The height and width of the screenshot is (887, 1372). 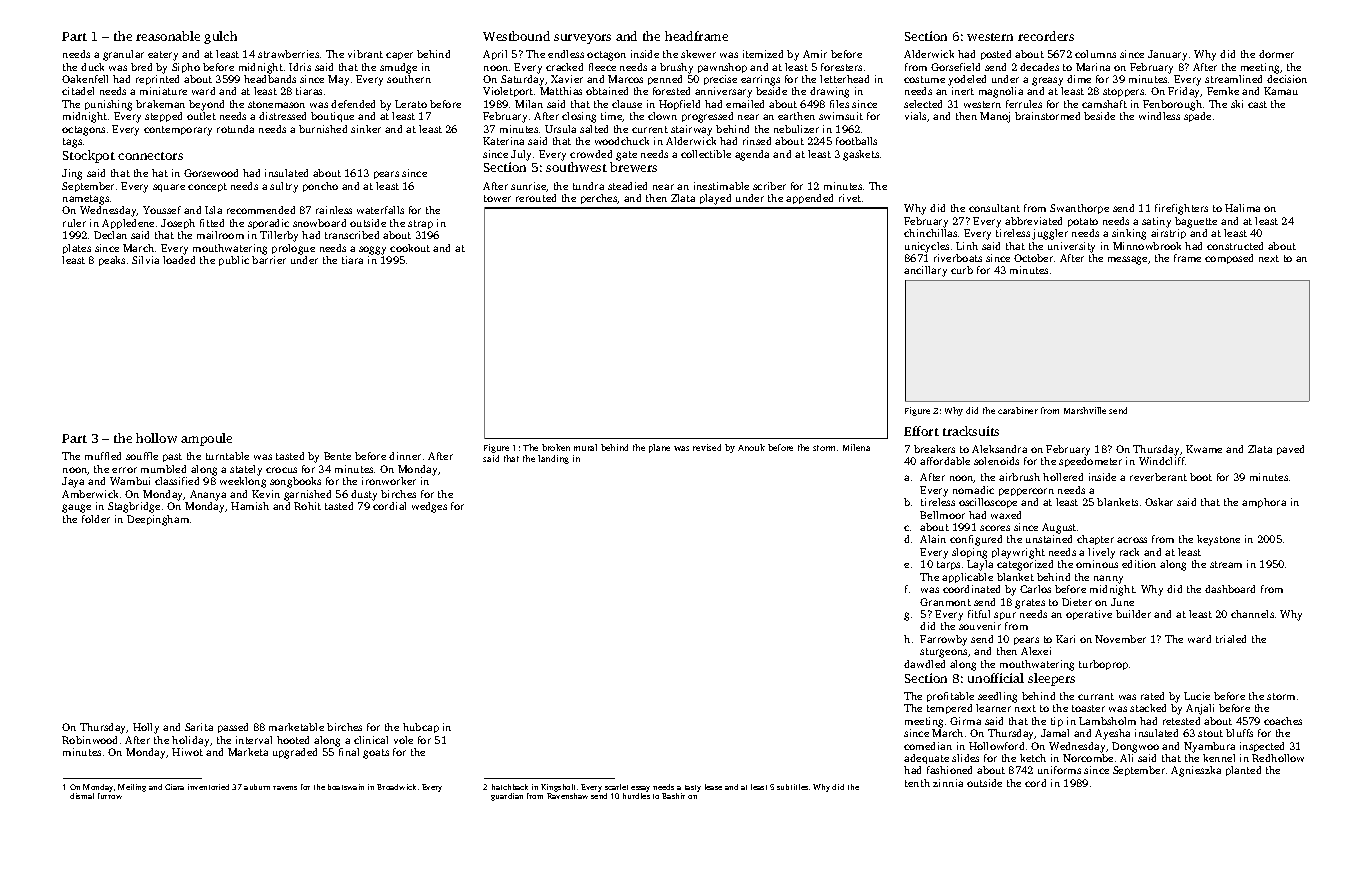 I want to click on Aleksandra, so click(x=999, y=449).
